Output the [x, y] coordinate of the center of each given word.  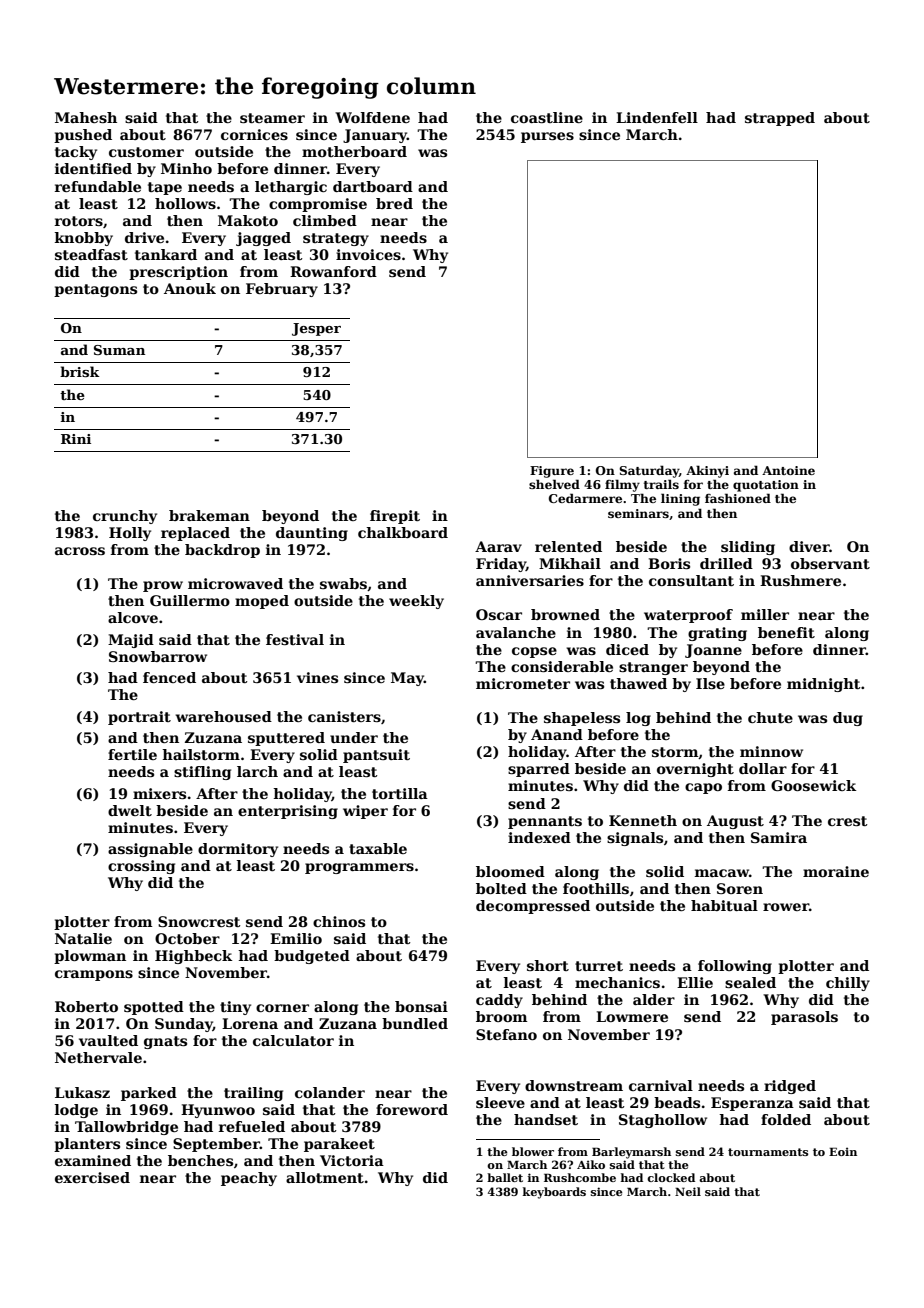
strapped [780, 119]
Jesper [316, 329]
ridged [790, 1087]
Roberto [86, 1006]
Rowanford [333, 271]
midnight [824, 685]
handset [546, 1119]
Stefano [506, 1034]
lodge [76, 1111]
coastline [547, 117]
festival [295, 639]
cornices [254, 134]
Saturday [649, 471]
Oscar [499, 614]
